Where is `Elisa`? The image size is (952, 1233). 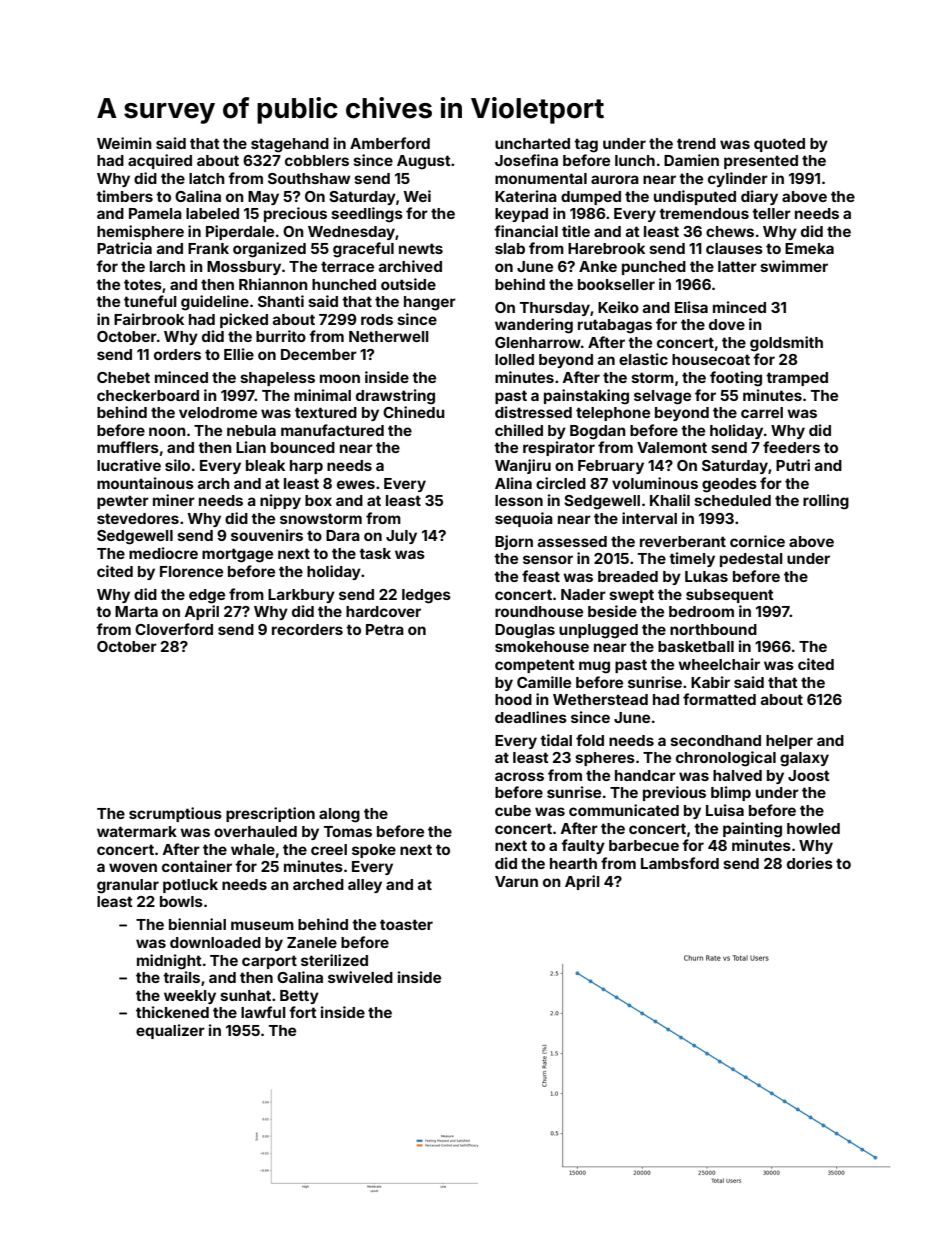 Elisa is located at coordinates (691, 307).
